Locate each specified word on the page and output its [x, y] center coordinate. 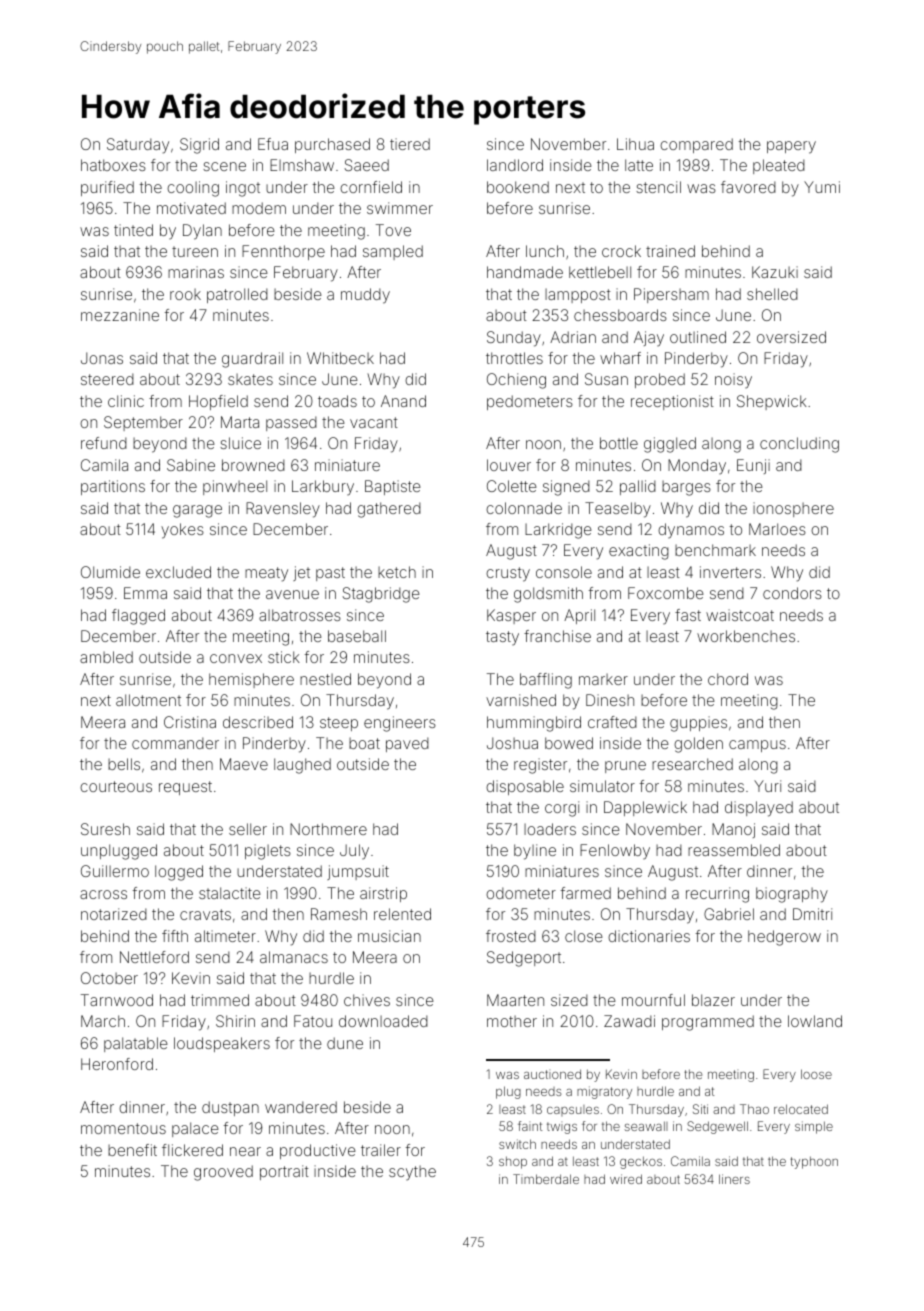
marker [603, 679]
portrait [284, 1172]
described [258, 722]
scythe [412, 1173]
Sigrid [199, 146]
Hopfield [218, 402]
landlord [515, 165]
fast [688, 615]
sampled [393, 252]
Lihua [635, 144]
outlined [698, 337]
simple [814, 1127]
